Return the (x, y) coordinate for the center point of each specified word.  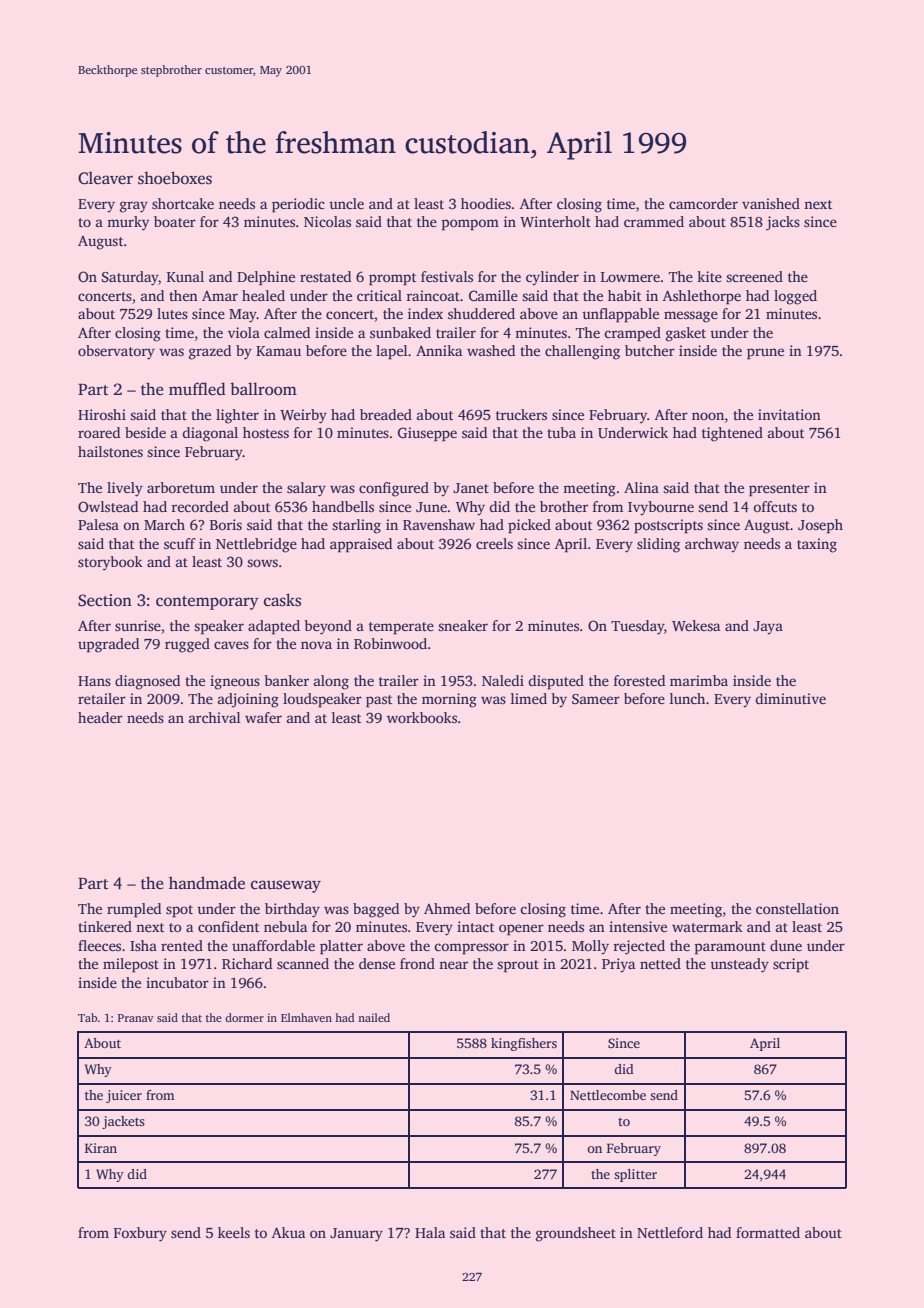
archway (712, 545)
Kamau (278, 351)
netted (660, 963)
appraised (361, 545)
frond (417, 963)
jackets (123, 1122)
